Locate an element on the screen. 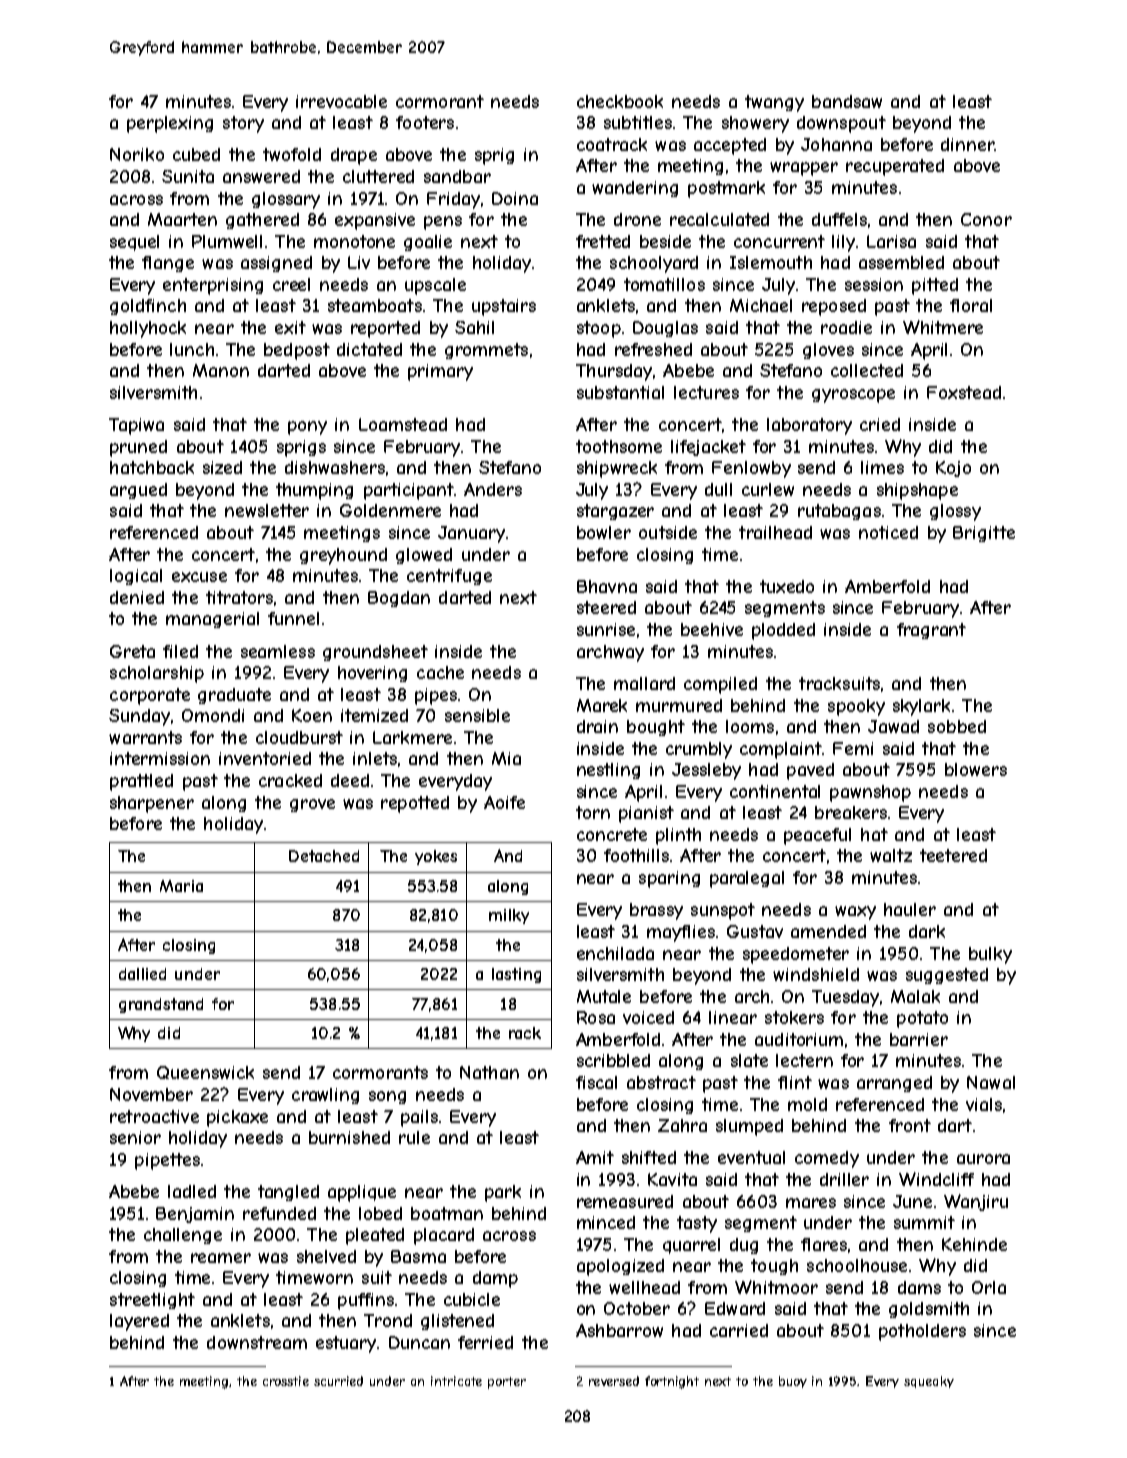  bandsaw is located at coordinates (847, 101).
